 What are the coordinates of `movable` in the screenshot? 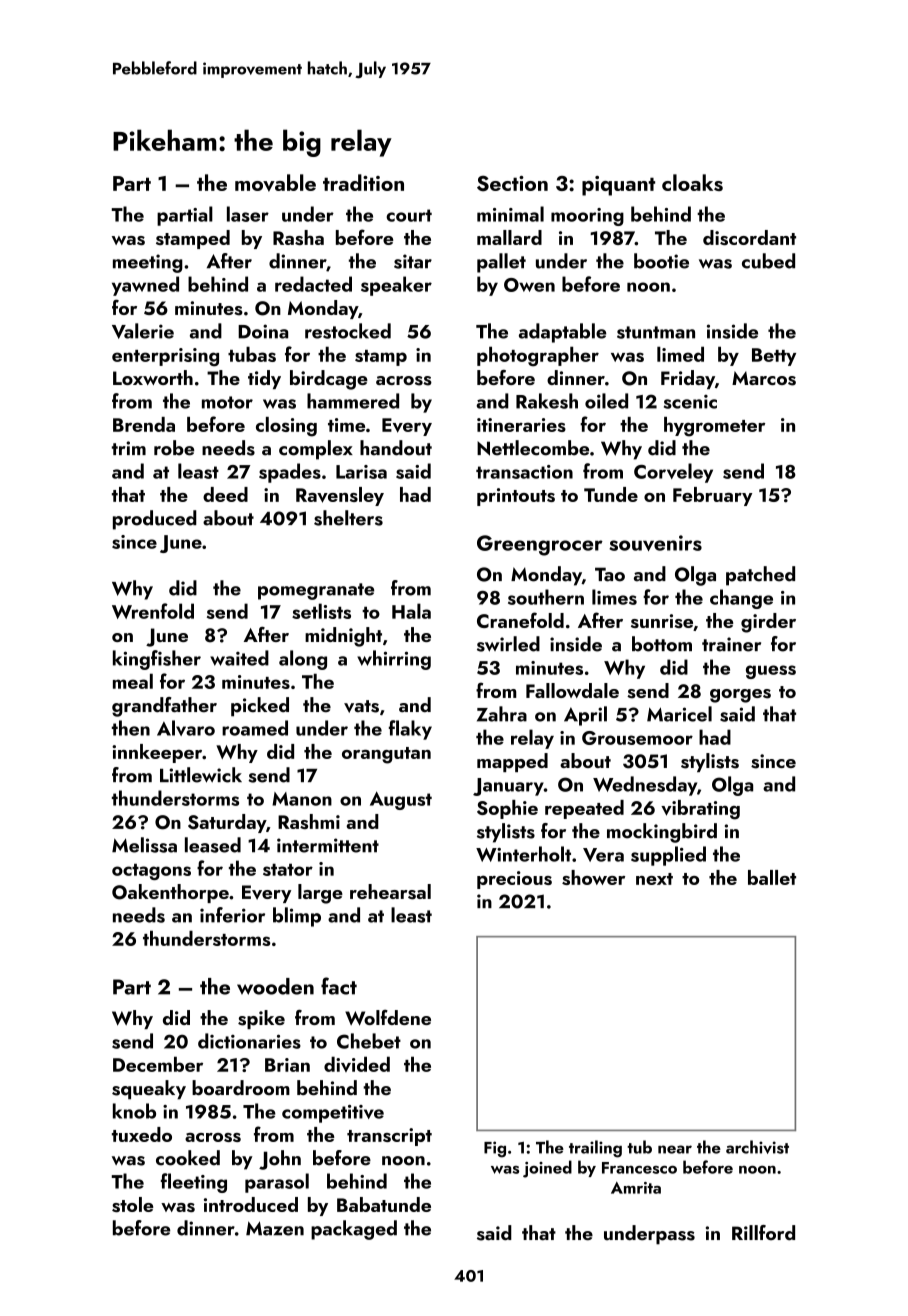 It's located at (275, 183).
